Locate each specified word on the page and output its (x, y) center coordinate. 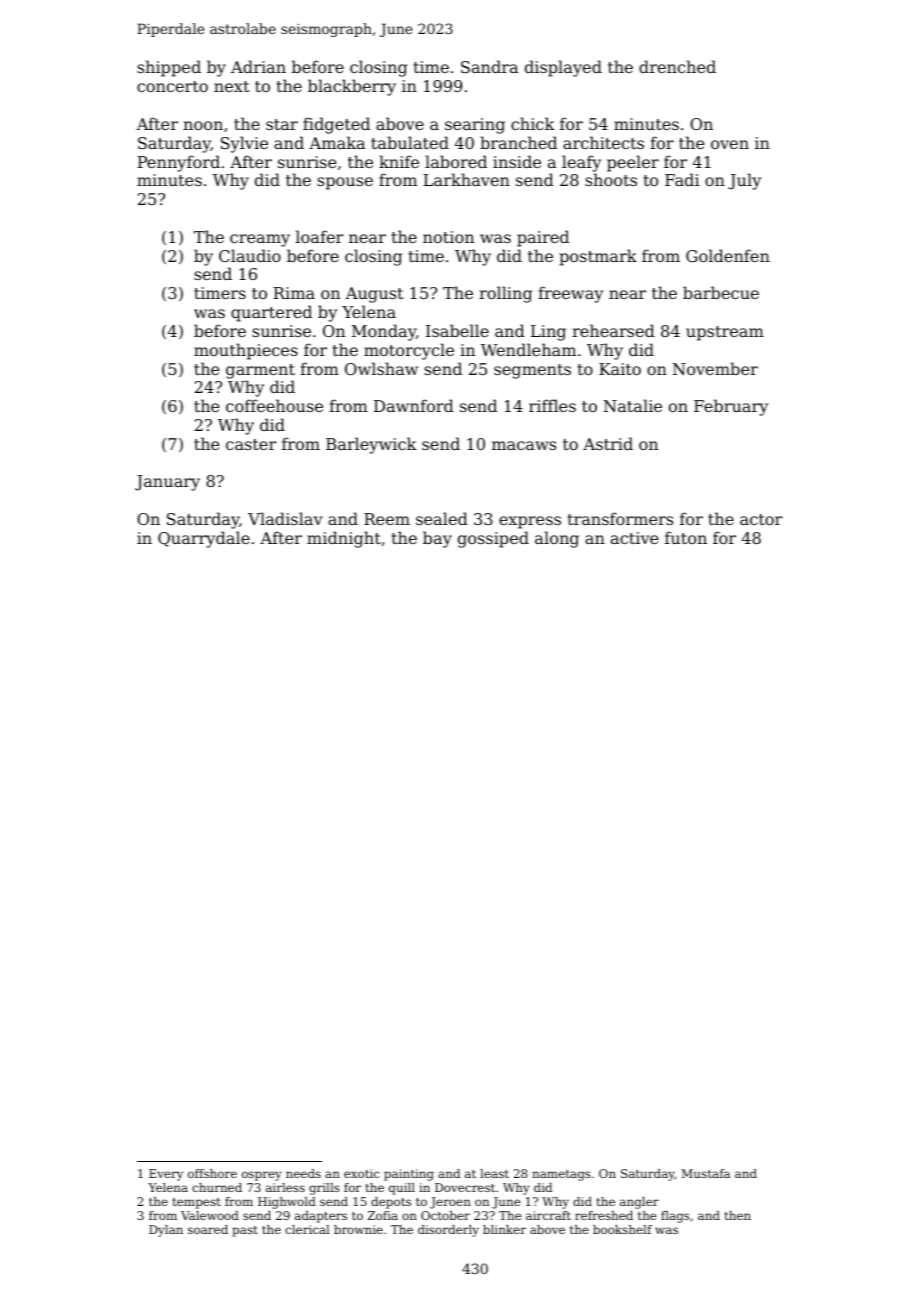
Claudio (250, 255)
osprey (262, 1176)
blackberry (352, 87)
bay (437, 539)
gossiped (493, 539)
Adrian (258, 66)
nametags (561, 1175)
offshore (212, 1173)
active (634, 538)
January (167, 483)
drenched (677, 66)
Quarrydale (204, 539)
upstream (725, 333)
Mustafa (705, 1173)
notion (448, 237)
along (557, 539)
